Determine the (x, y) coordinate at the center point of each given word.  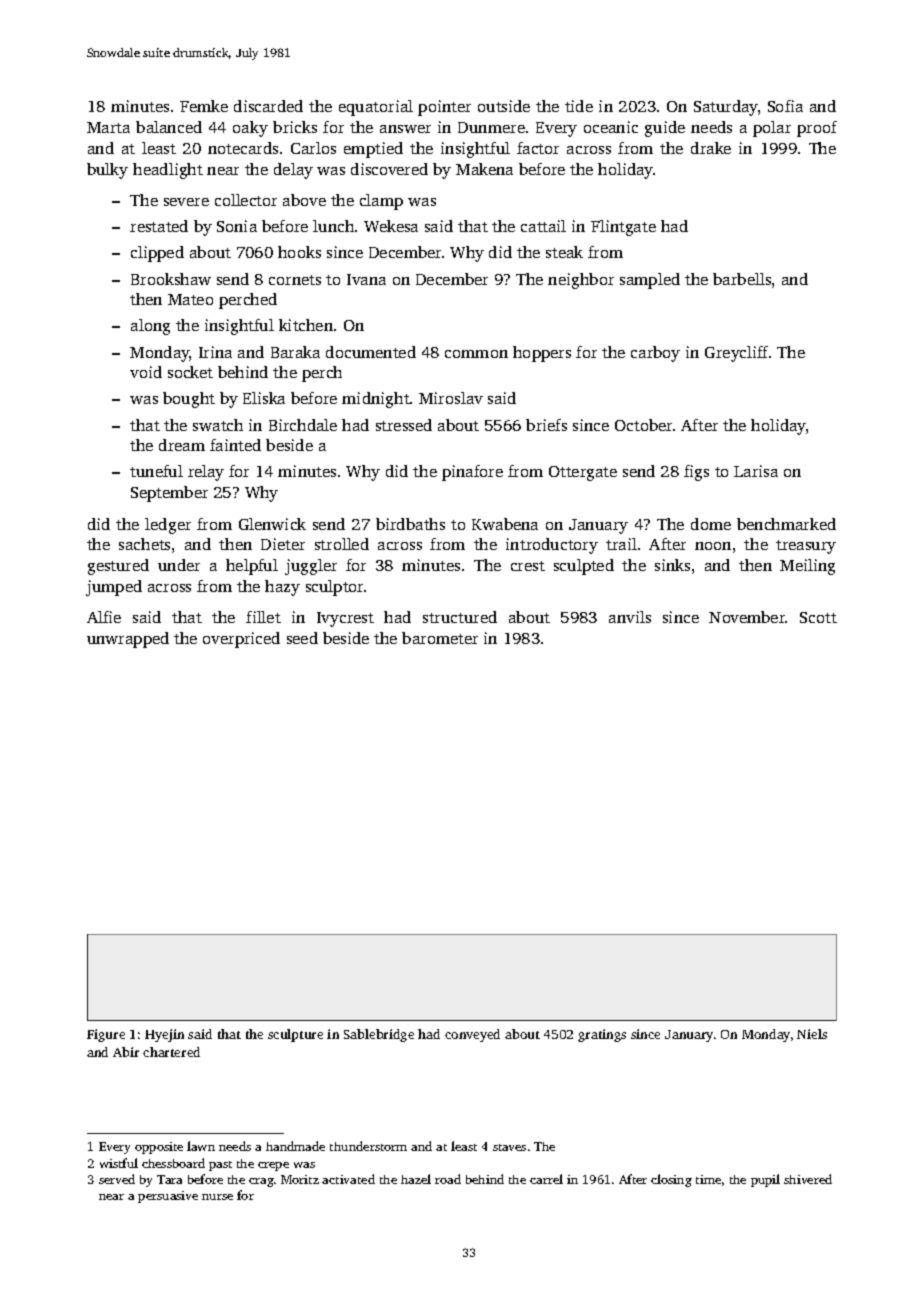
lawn (201, 1146)
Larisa (756, 471)
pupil (765, 1180)
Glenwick (272, 524)
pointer (444, 108)
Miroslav (451, 398)
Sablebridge (379, 1035)
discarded (268, 106)
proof (817, 129)
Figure (106, 1035)
